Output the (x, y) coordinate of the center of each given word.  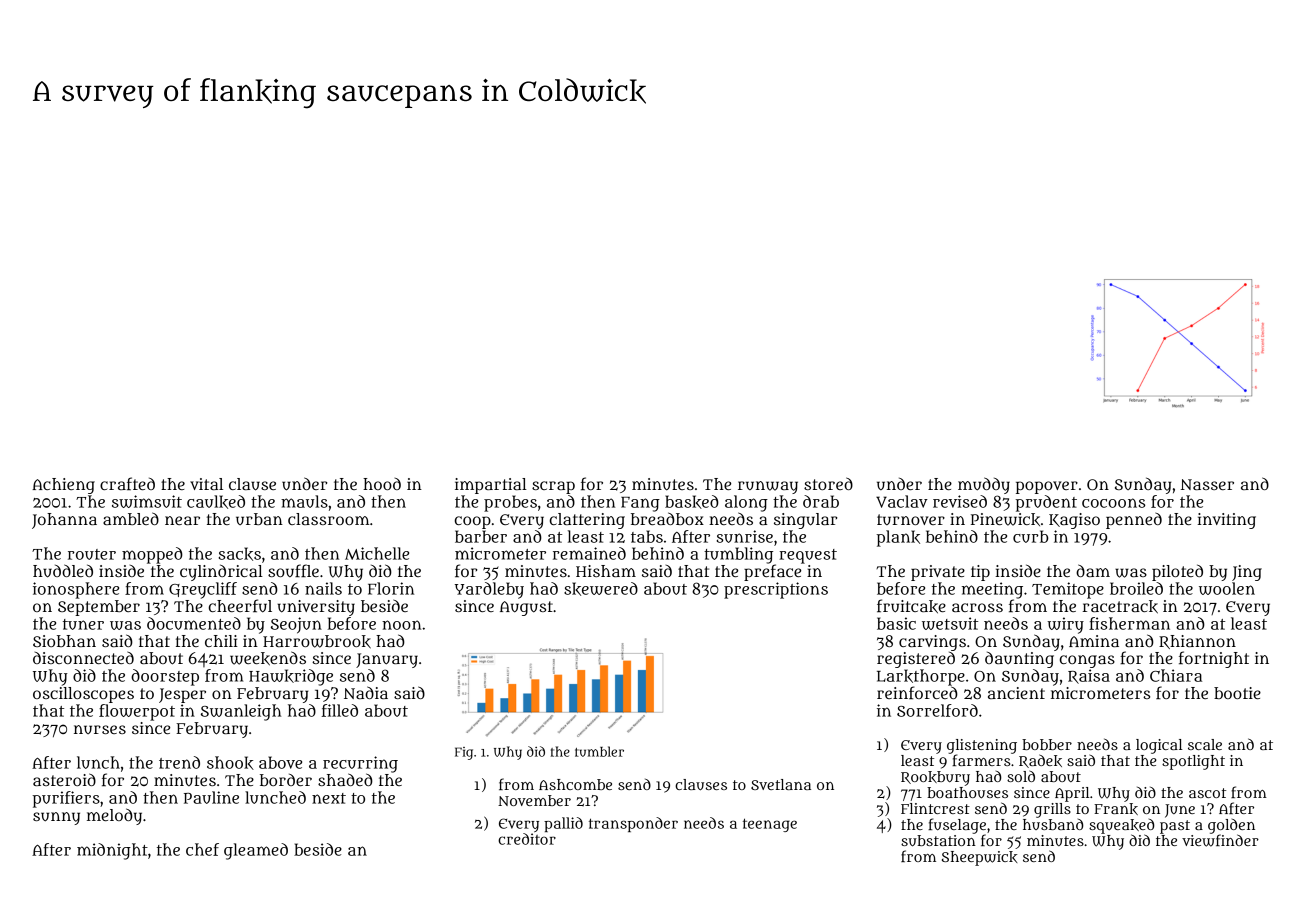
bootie (1237, 693)
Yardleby (489, 590)
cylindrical (221, 572)
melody (114, 816)
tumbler (599, 751)
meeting (992, 590)
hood (382, 484)
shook (230, 763)
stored (828, 483)
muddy (984, 485)
